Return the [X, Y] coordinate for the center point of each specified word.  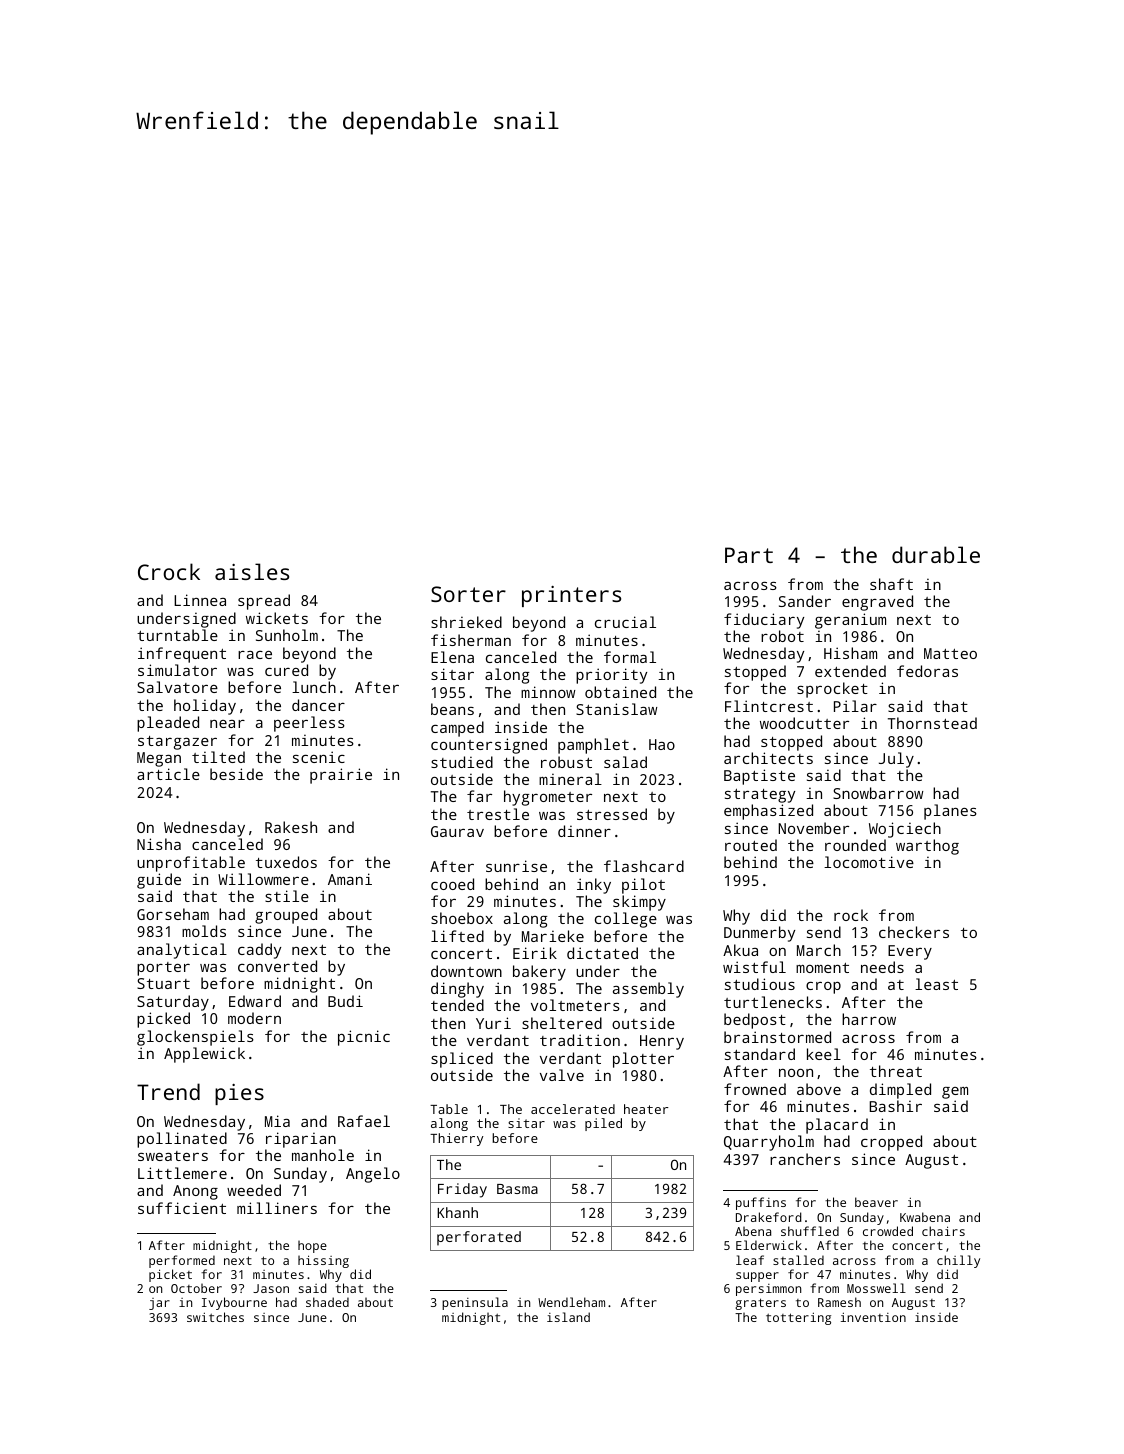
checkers [914, 932]
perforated [479, 1238]
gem [955, 1093]
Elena [452, 657]
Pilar [855, 706]
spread [264, 602]
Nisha [159, 844]
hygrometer [548, 798]
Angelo [373, 1175]
